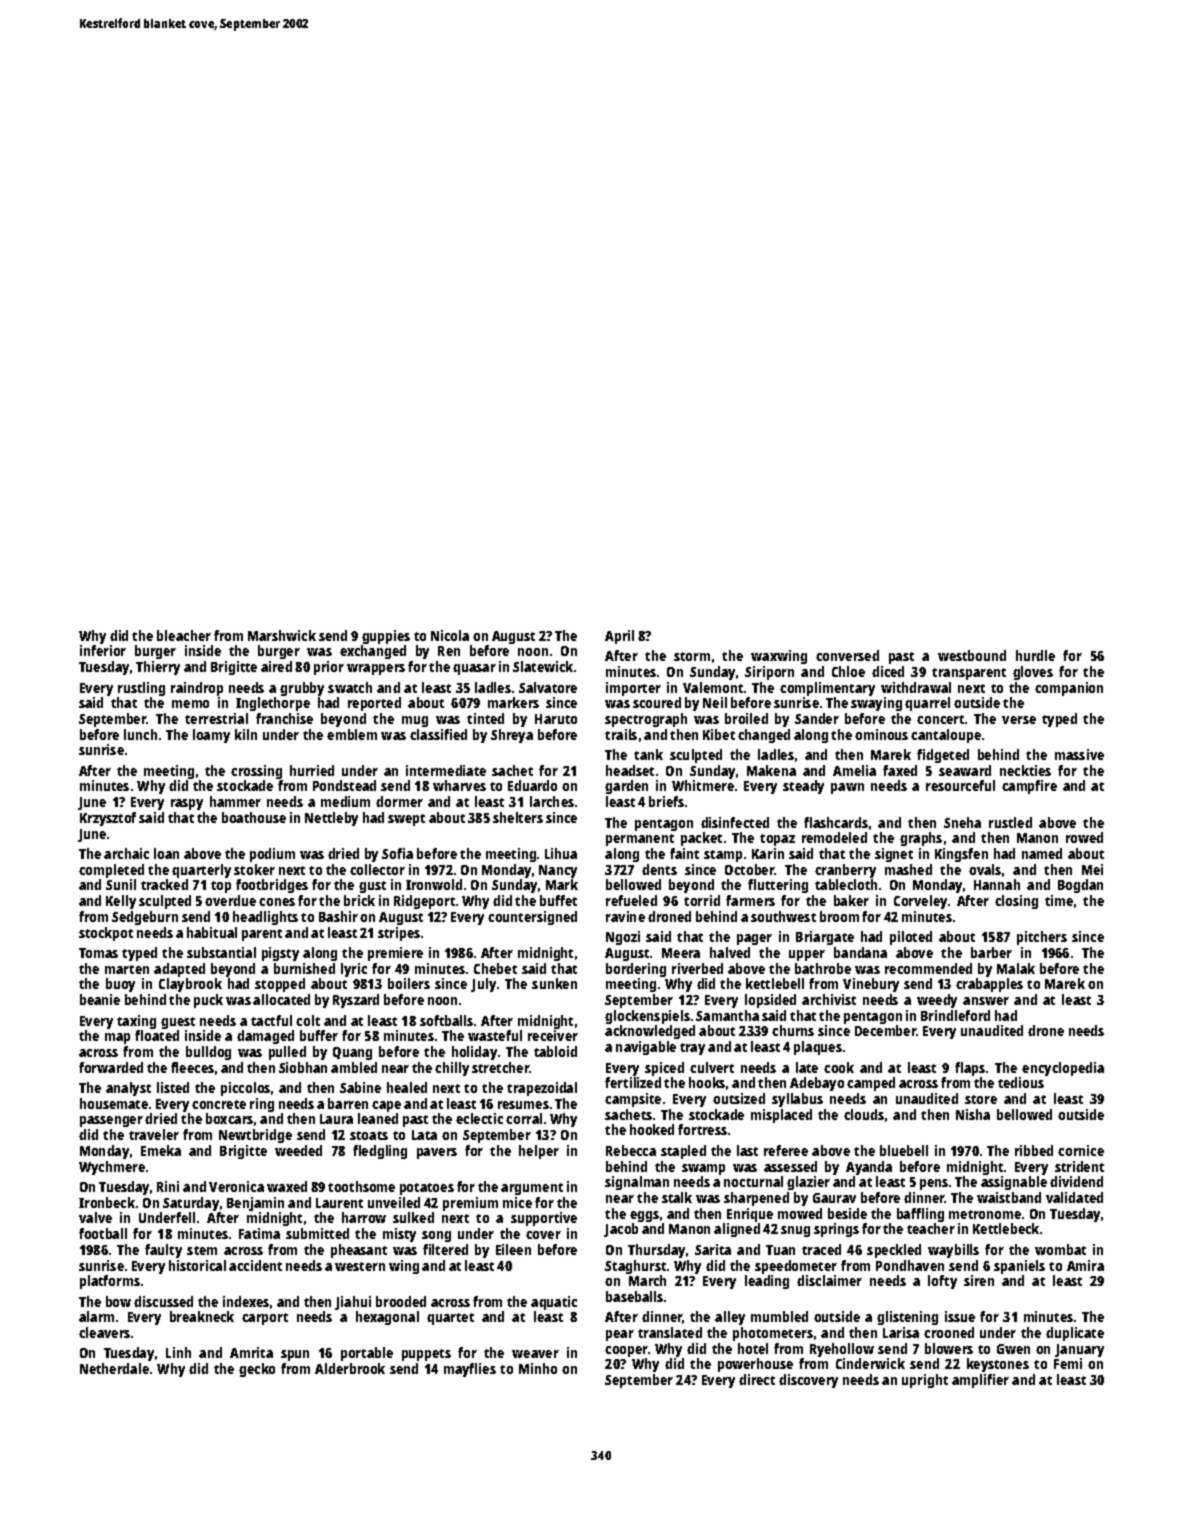 The width and height of the document is (1184, 1532). I want to click on answer, so click(986, 1001).
